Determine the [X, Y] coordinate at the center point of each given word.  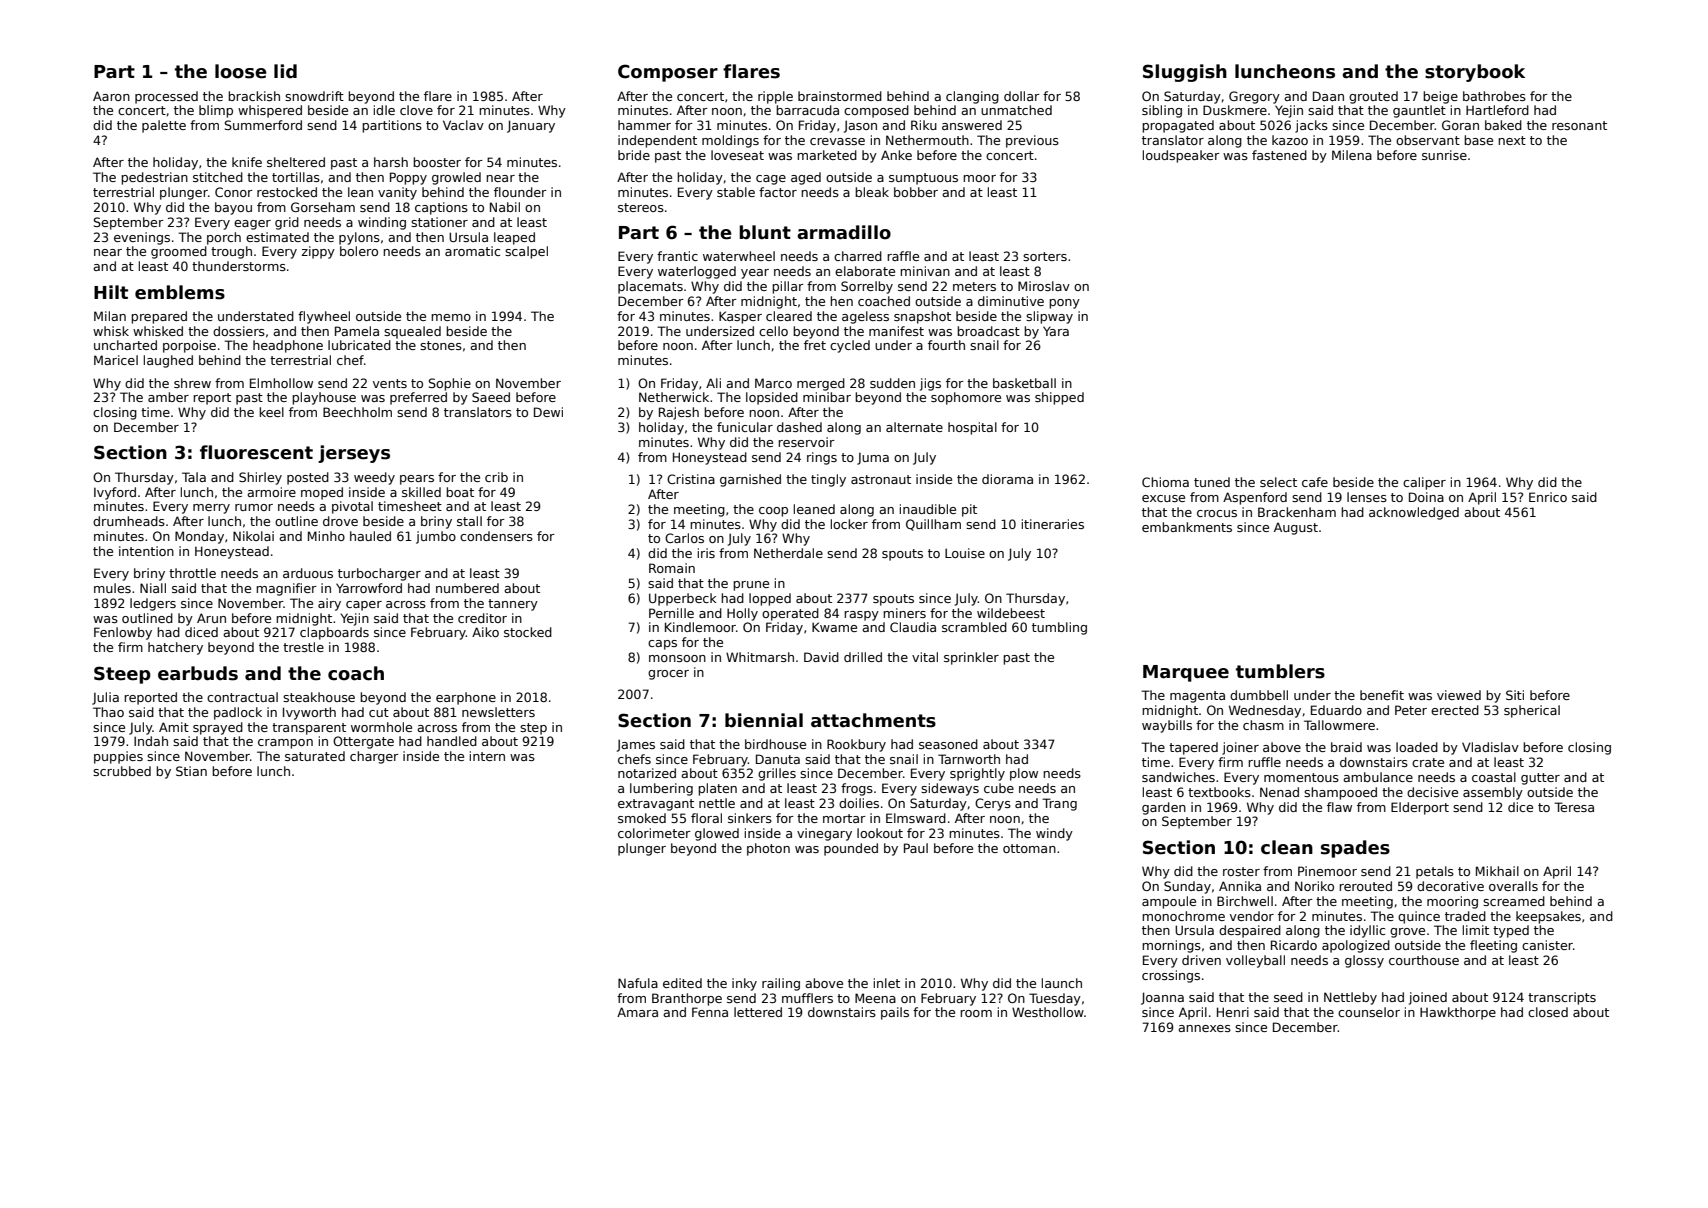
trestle [303, 647]
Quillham [933, 525]
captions [441, 208]
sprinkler [971, 658]
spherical [1532, 711]
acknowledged [1414, 513]
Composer [668, 73]
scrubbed [122, 771]
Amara [637, 1012]
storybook [1475, 73]
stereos [641, 207]
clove [416, 110]
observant [1428, 140]
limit [1476, 930]
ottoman [1029, 848]
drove [340, 521]
